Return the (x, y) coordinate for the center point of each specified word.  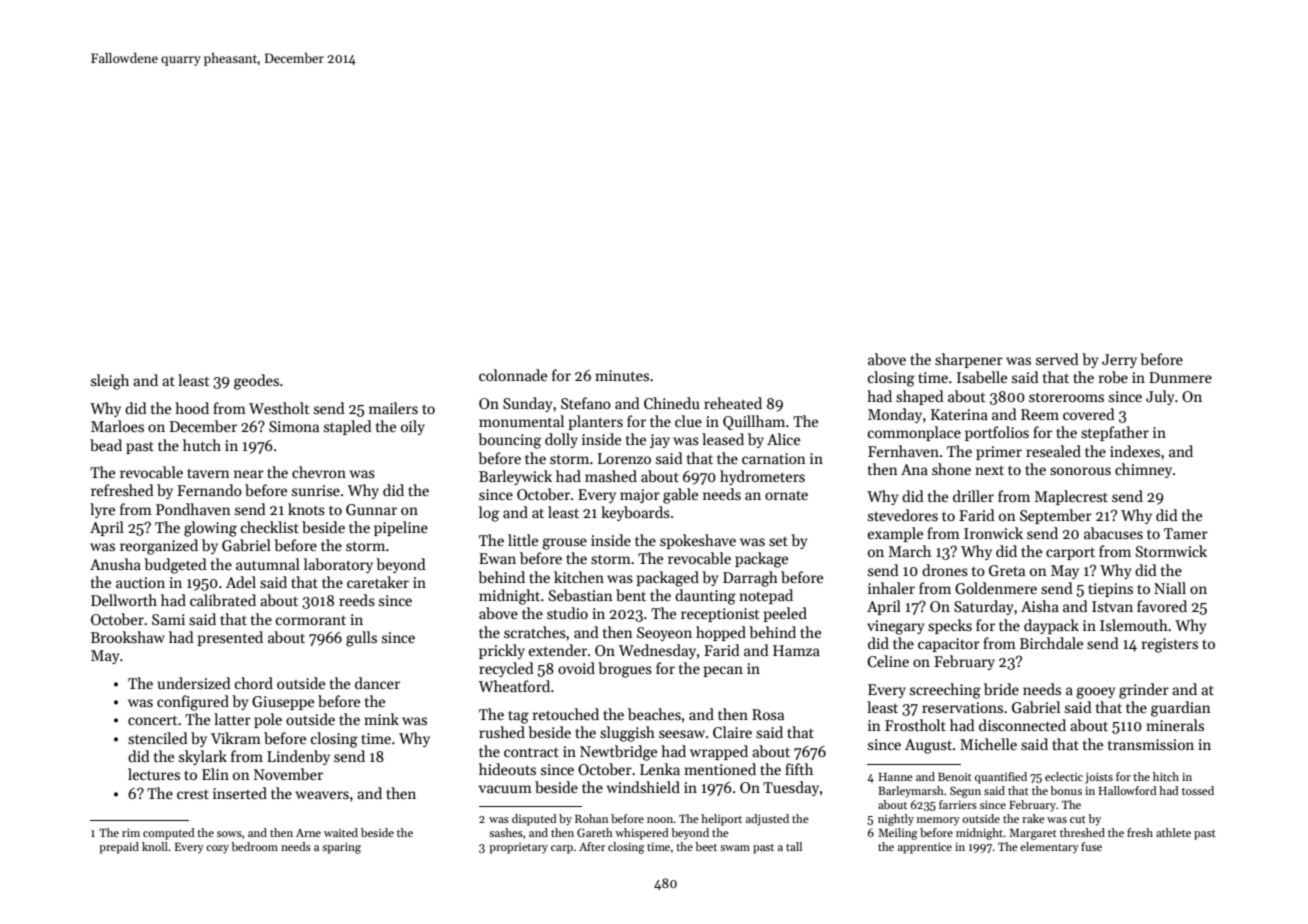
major (640, 496)
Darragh (750, 579)
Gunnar (371, 509)
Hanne (896, 777)
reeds (357, 600)
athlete (1173, 832)
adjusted (767, 820)
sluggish (627, 734)
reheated (733, 403)
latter (232, 719)
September (1056, 516)
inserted (240, 793)
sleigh (110, 382)
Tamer (1186, 533)
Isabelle (982, 377)
